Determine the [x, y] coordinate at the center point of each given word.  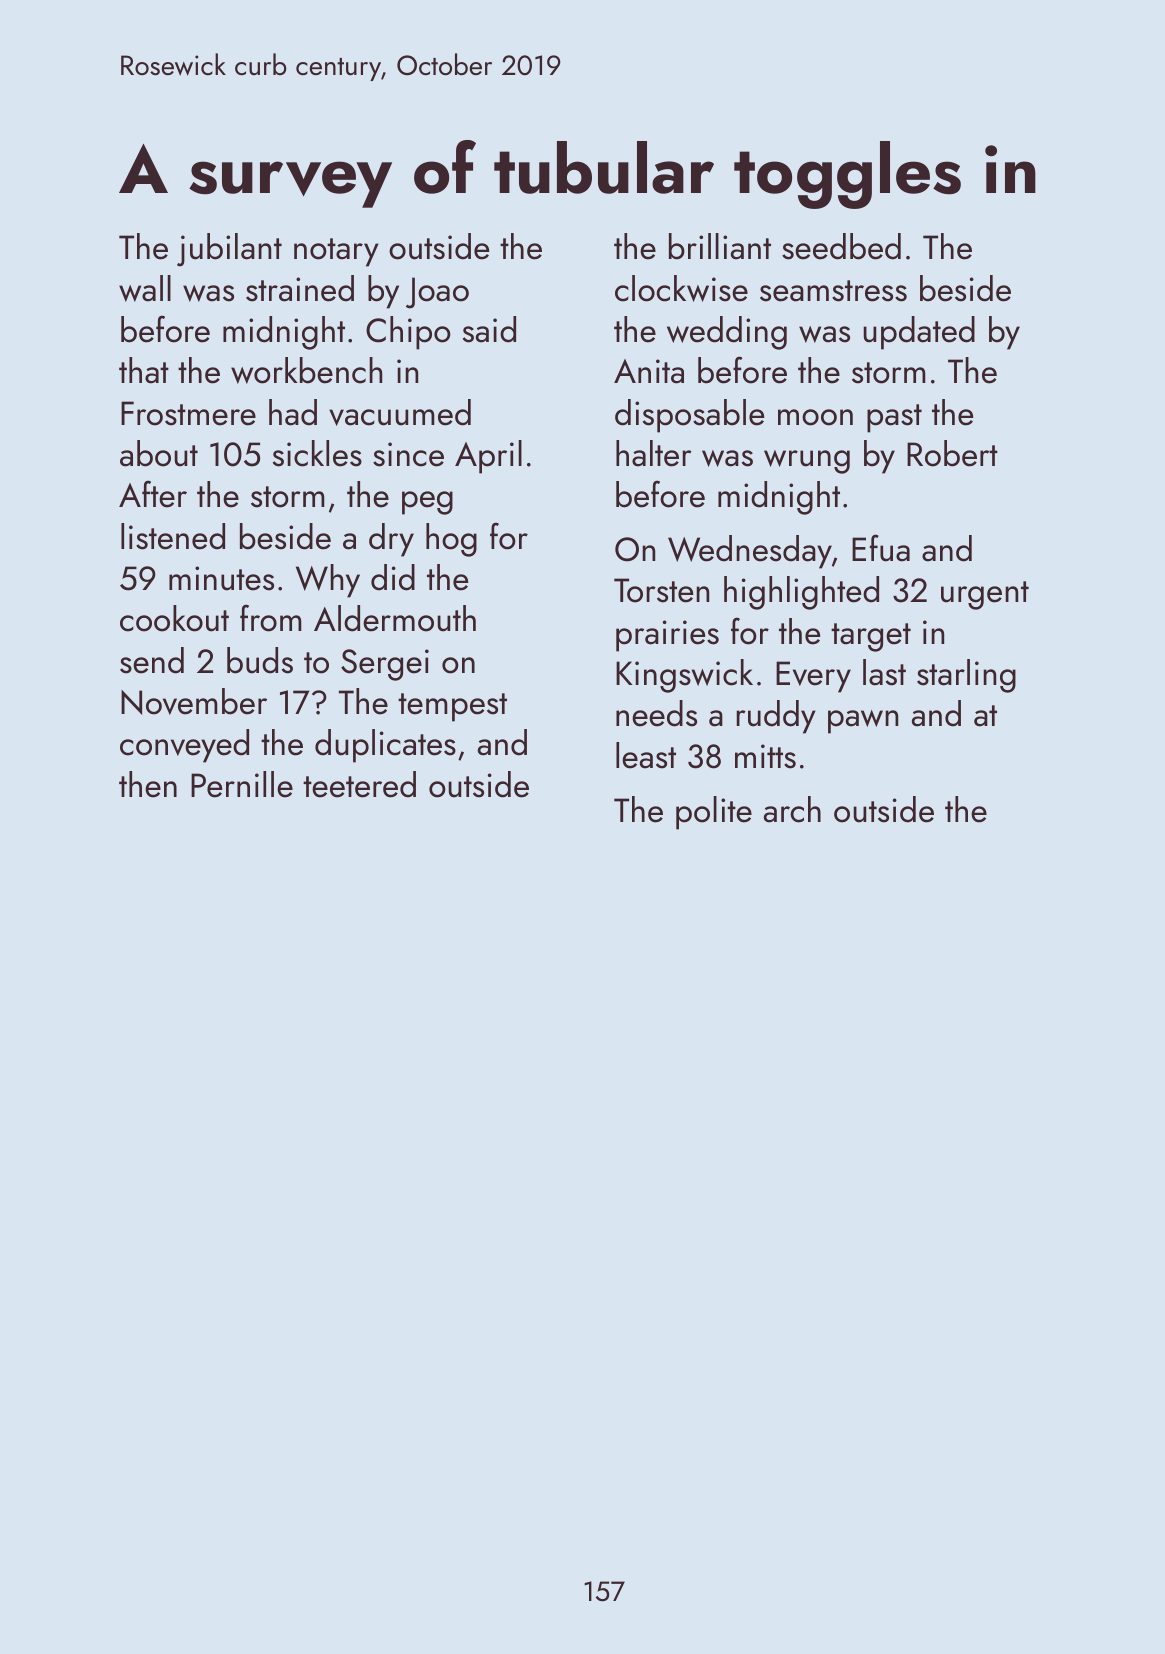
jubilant [229, 250]
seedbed [841, 246]
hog [451, 540]
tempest [452, 707]
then [148, 784]
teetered [359, 784]
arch [792, 809]
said [489, 329]
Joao [437, 293]
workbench [306, 370]
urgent [985, 595]
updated [919, 333]
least [646, 755]
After [153, 494]
